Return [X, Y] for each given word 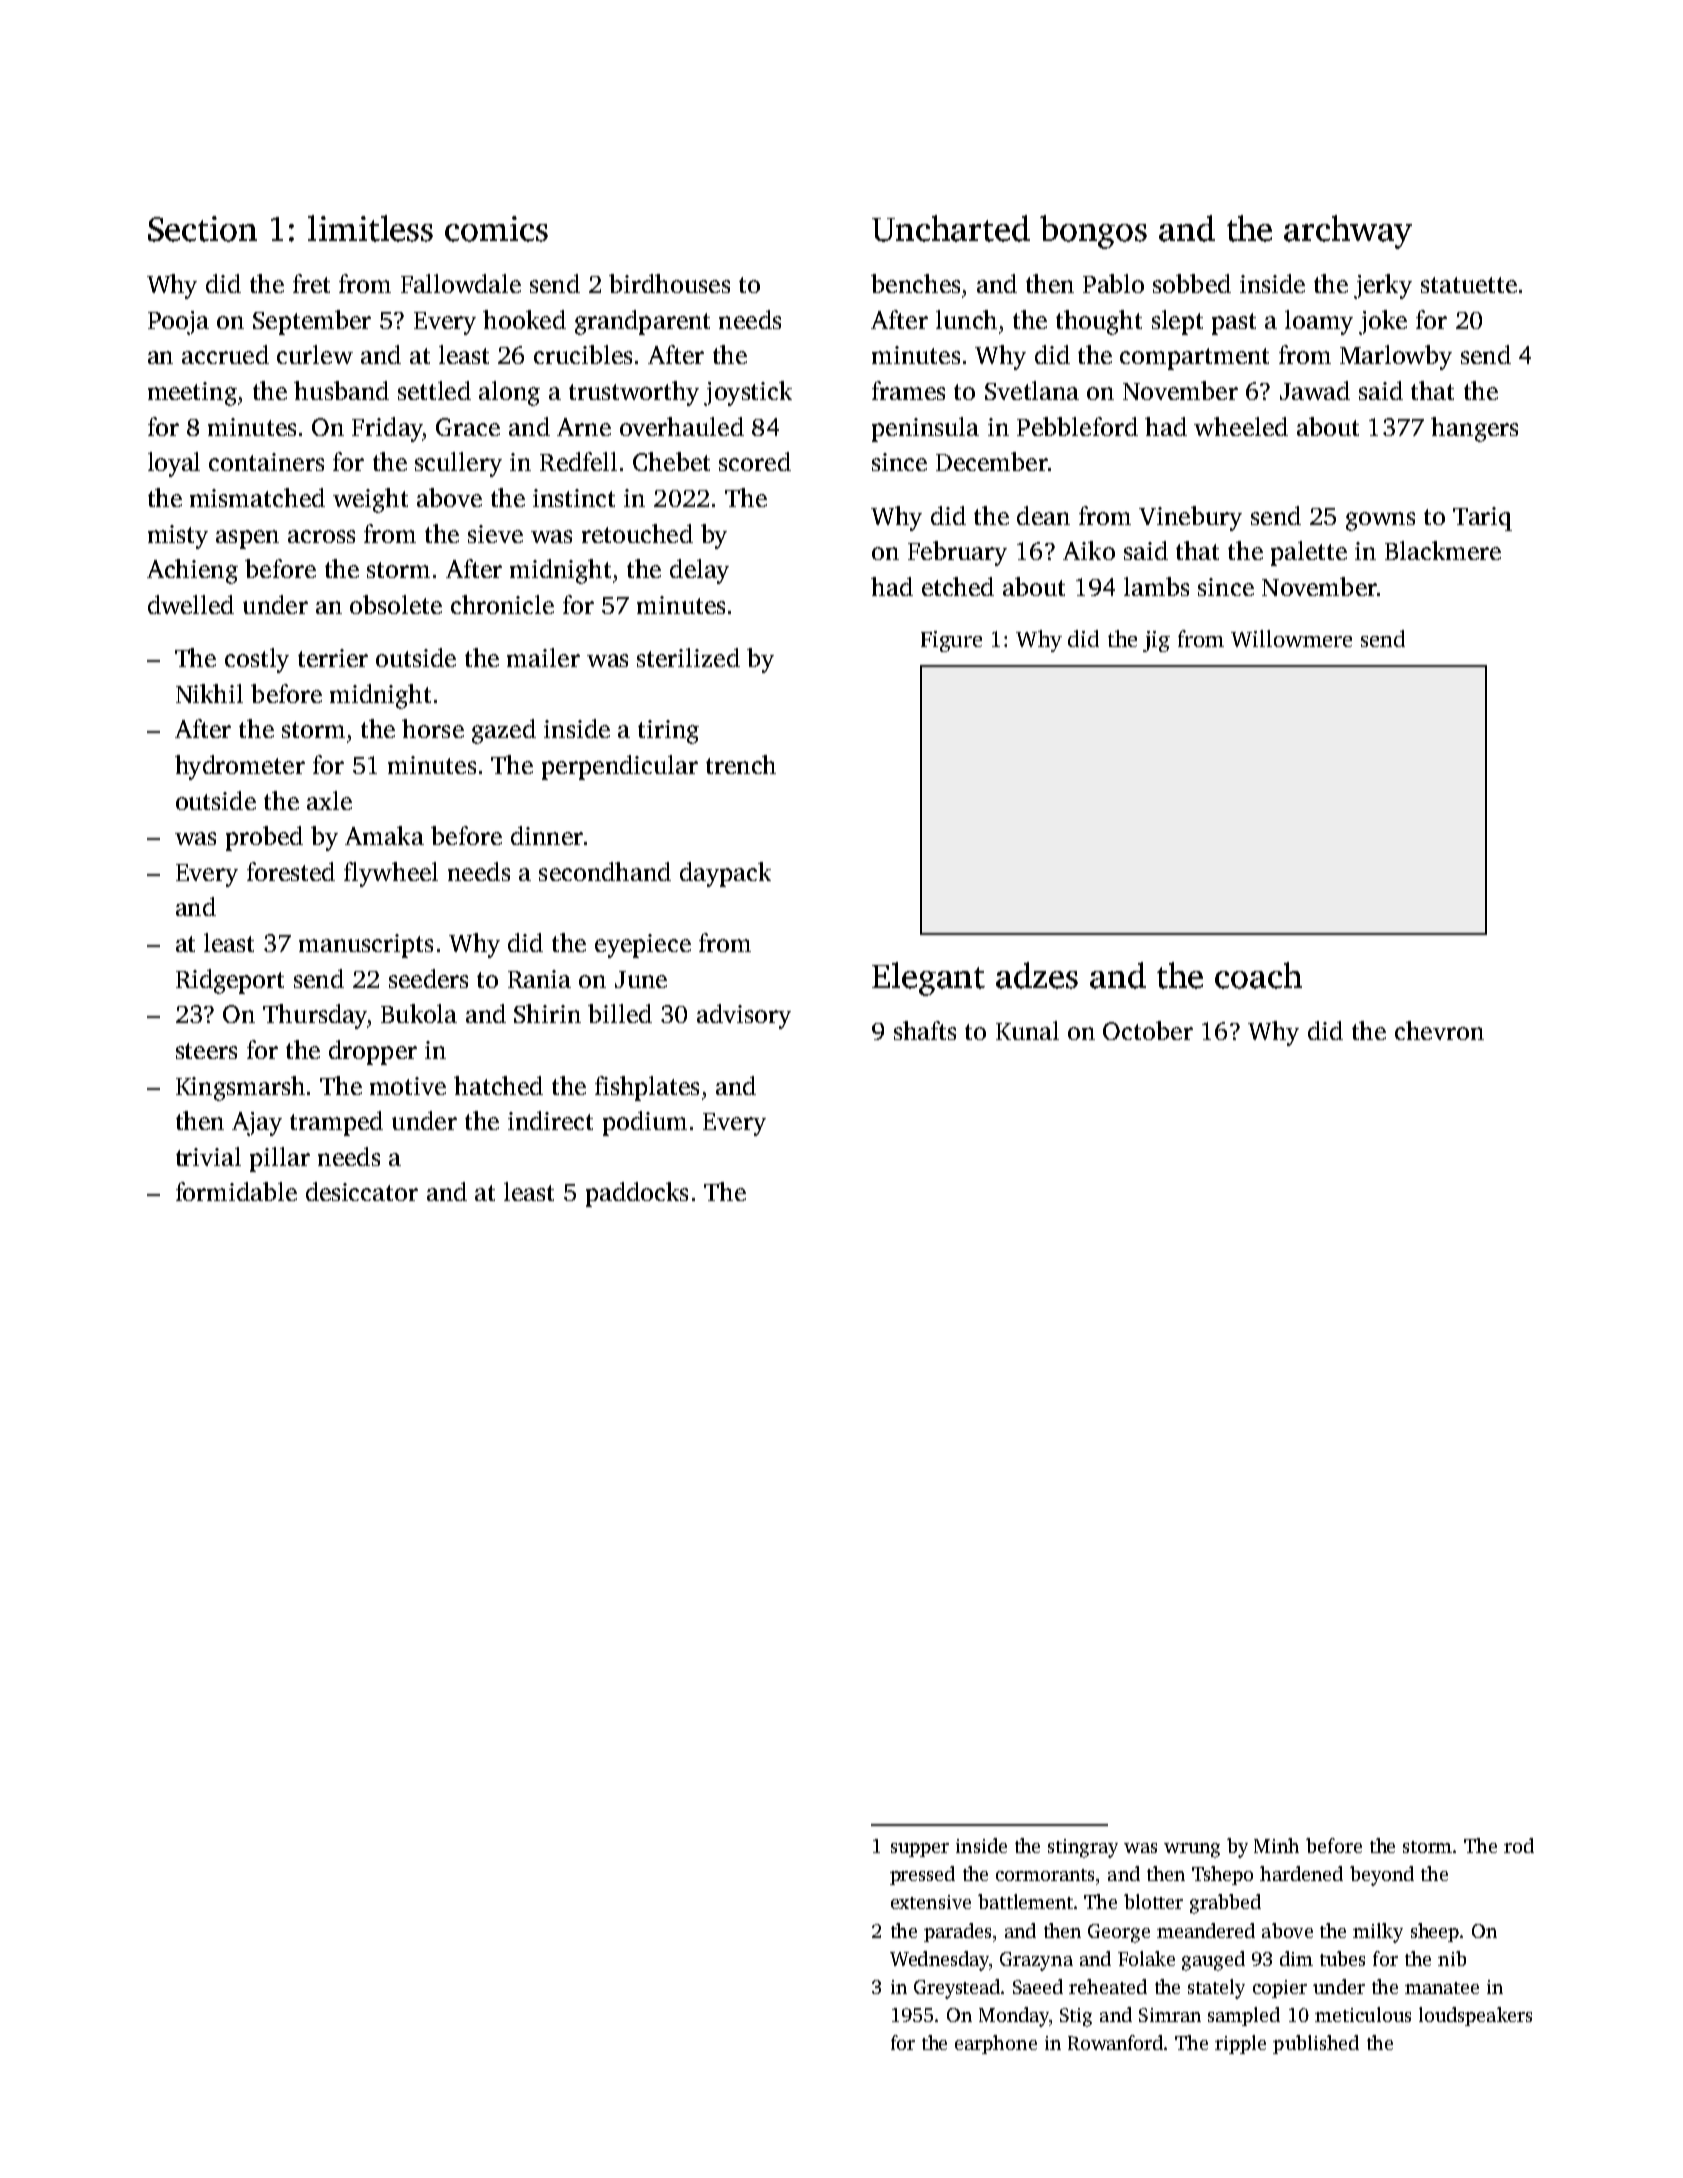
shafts [925, 1030]
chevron [1439, 1030]
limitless [370, 228]
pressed [922, 1875]
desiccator [362, 1191]
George [1119, 1933]
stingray [1083, 1848]
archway [1348, 232]
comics [496, 229]
